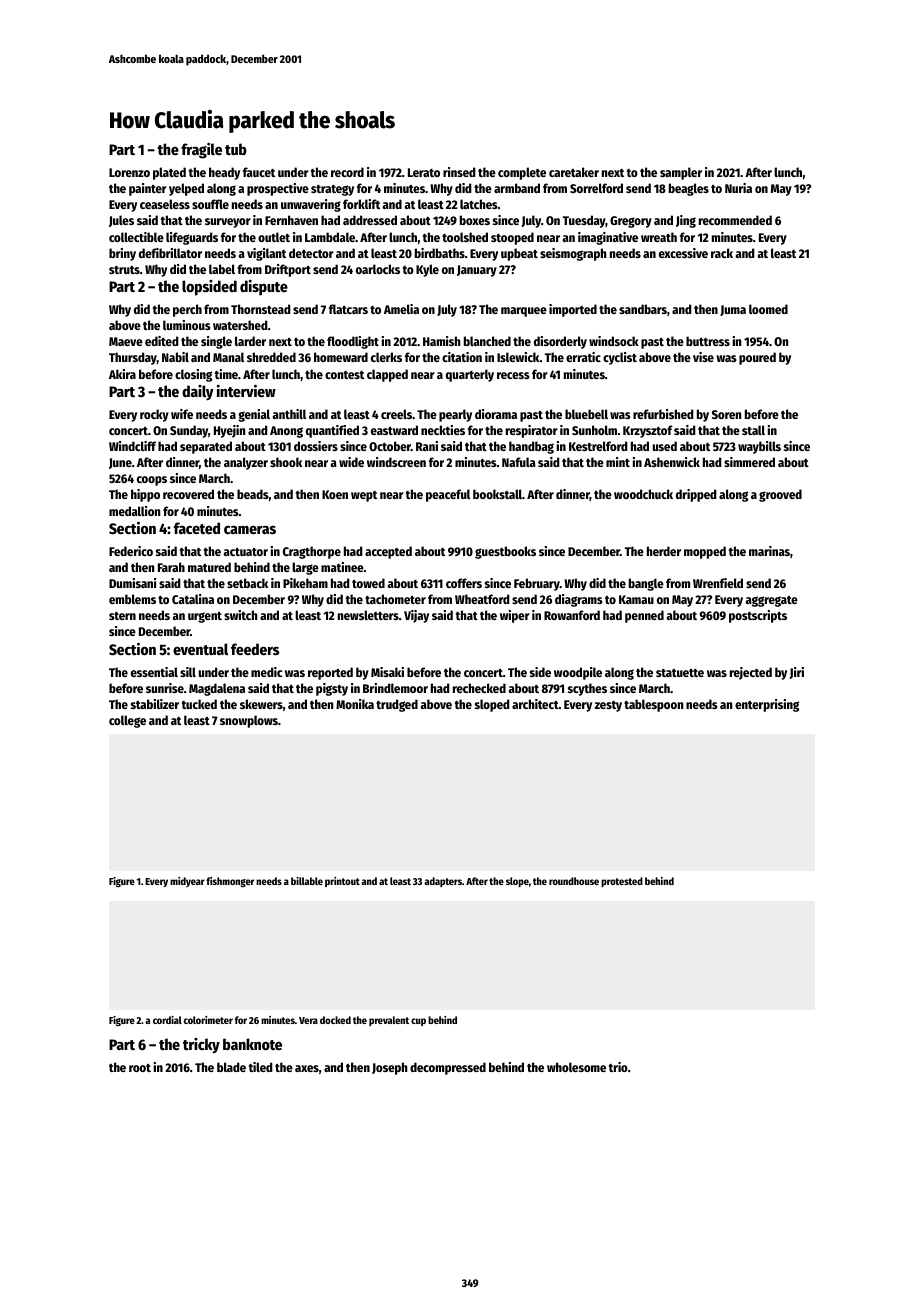 This page has width=924, height=1308. I want to click on Brindlemoor, so click(395, 688).
